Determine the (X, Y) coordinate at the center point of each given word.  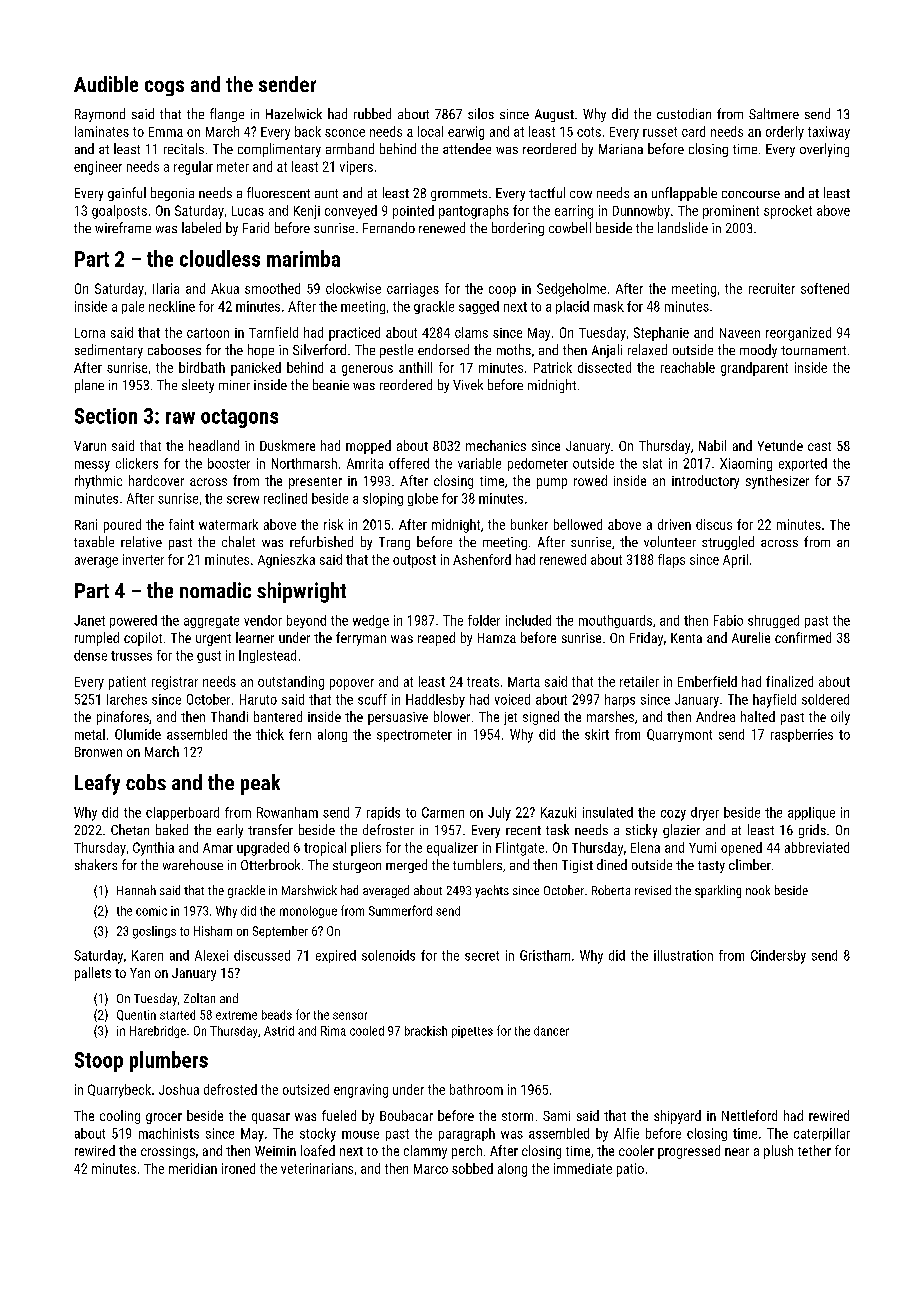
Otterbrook (270, 864)
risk (333, 524)
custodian (684, 113)
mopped (368, 447)
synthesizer (777, 482)
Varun (90, 446)
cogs (164, 88)
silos (481, 113)
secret (482, 956)
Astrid (279, 1031)
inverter (143, 559)
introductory (705, 482)
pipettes (472, 1032)
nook (758, 890)
